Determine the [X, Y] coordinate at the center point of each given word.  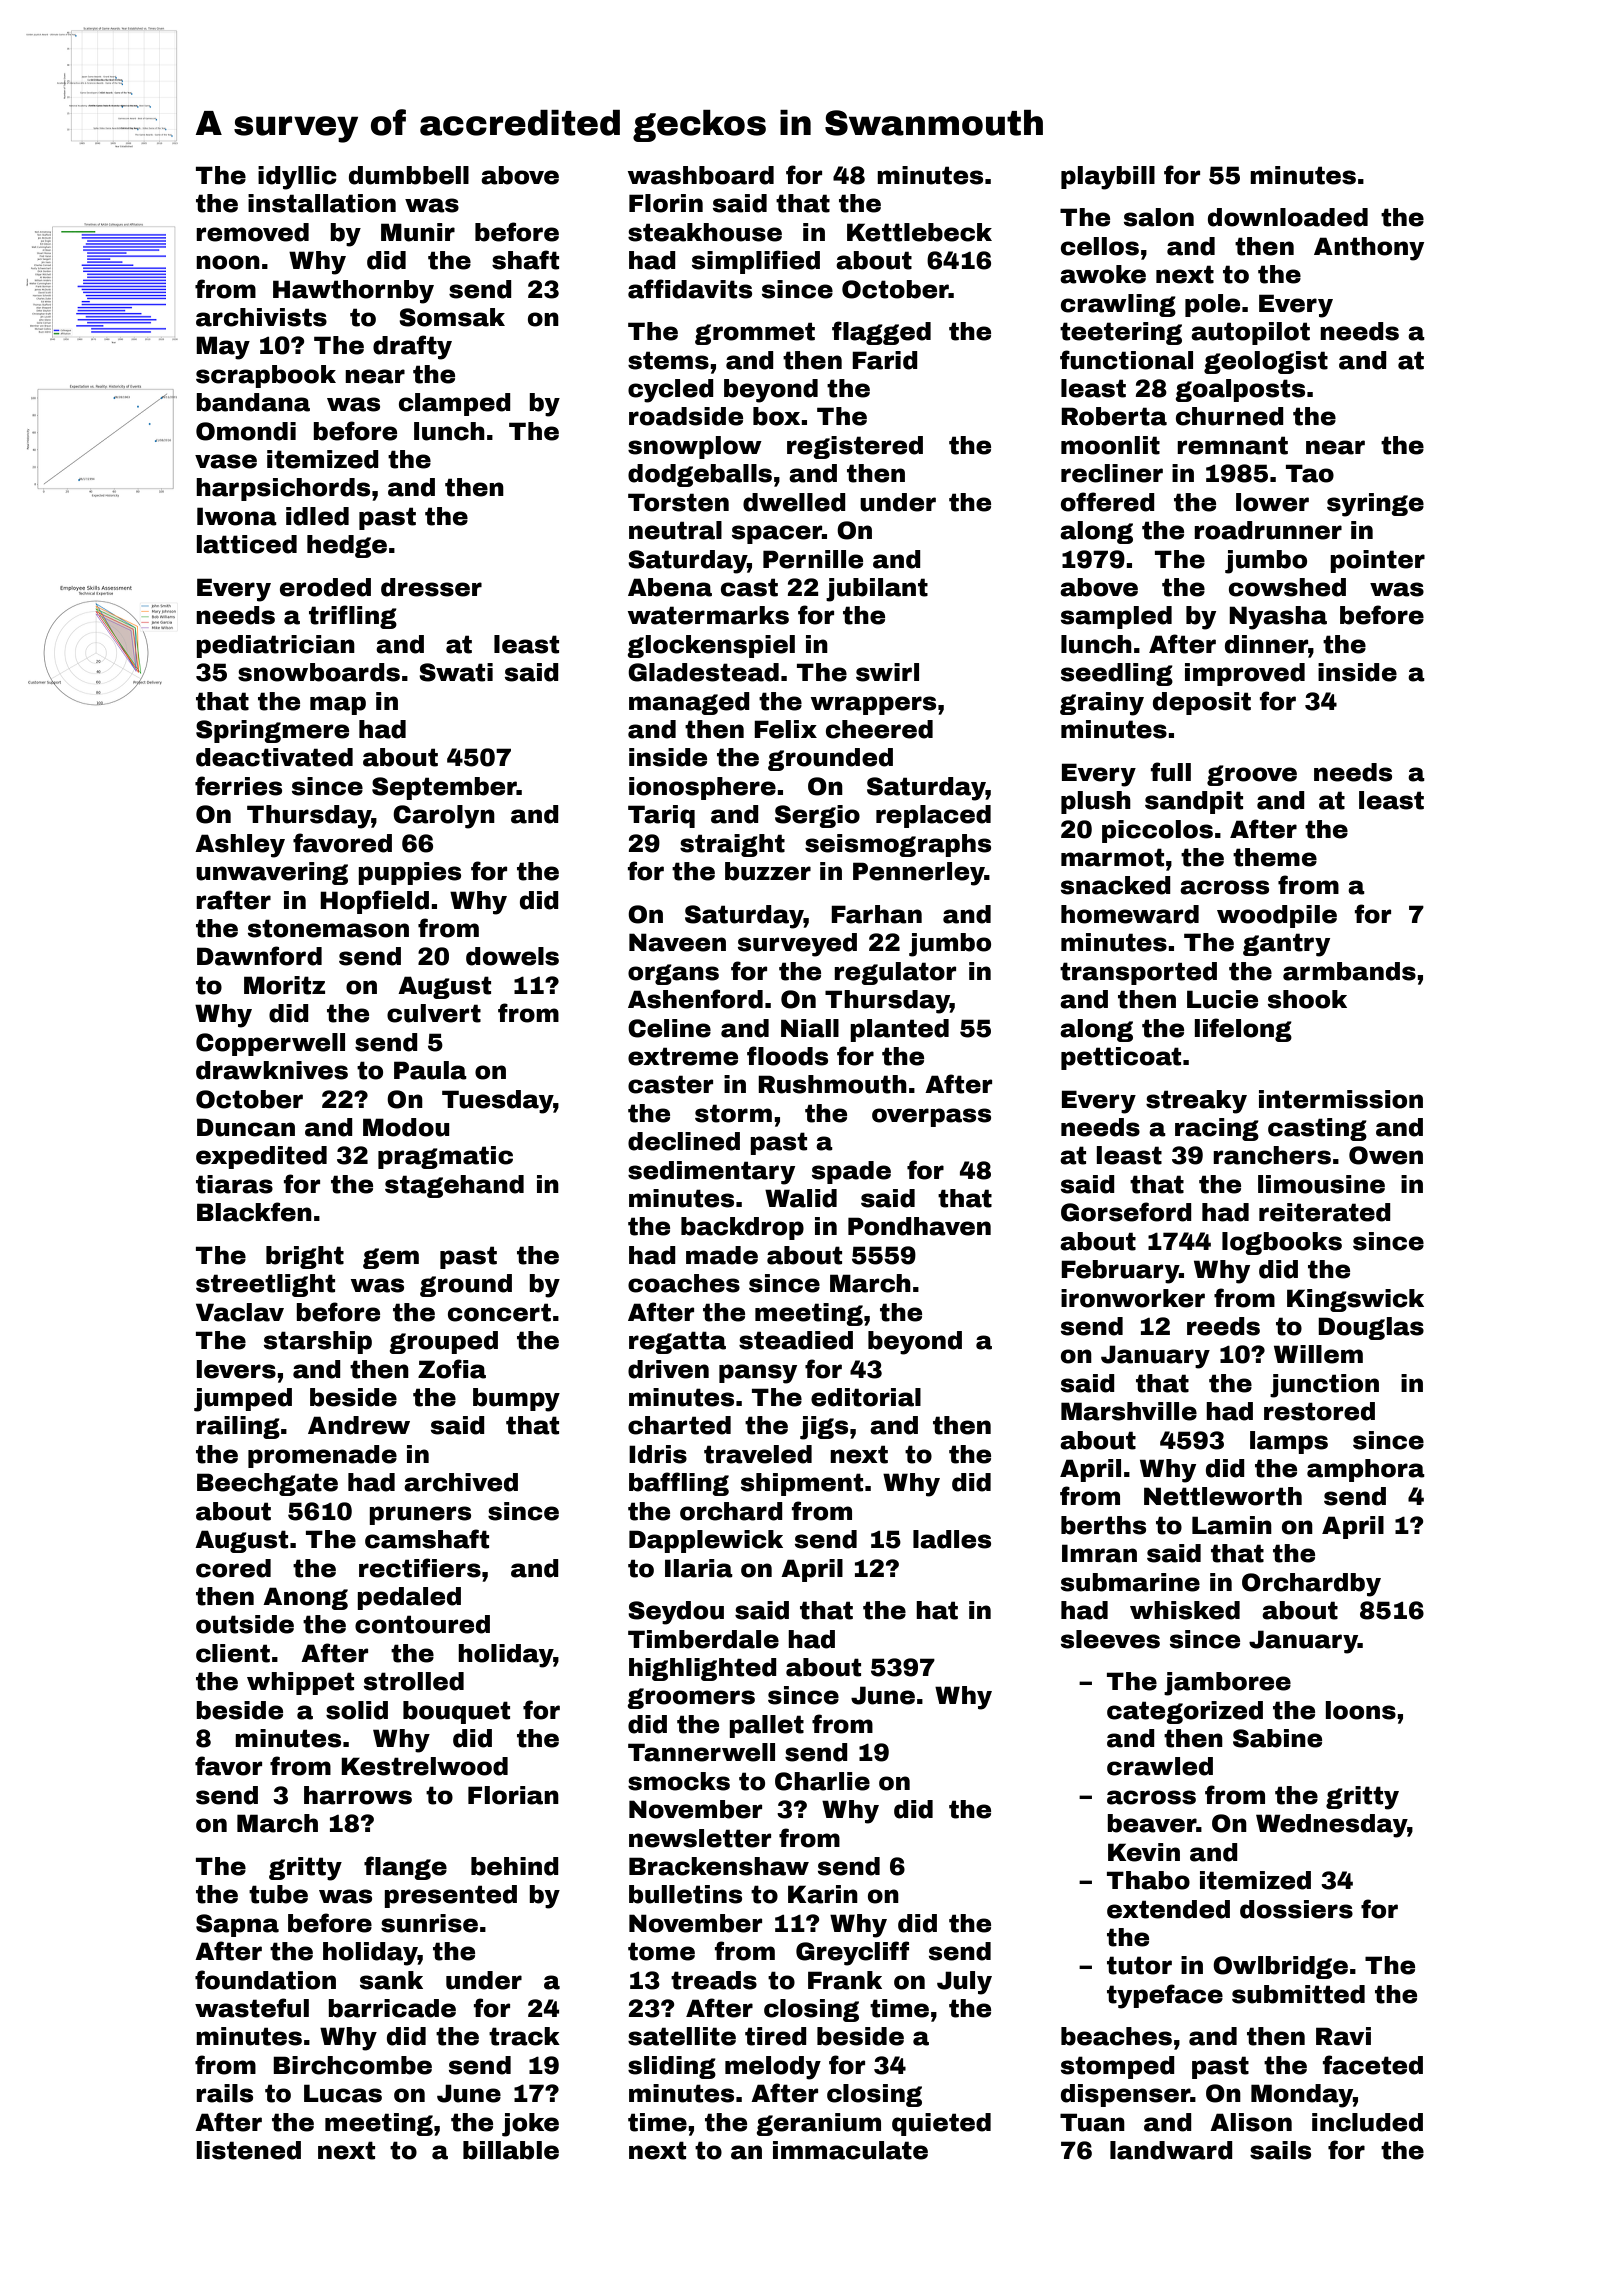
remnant [1232, 445]
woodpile [1277, 916]
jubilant [877, 590]
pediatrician [275, 646]
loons [1360, 1710]
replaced [933, 816]
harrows [358, 1795]
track [524, 2036]
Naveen [677, 942]
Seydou [676, 1613]
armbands [1349, 971]
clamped [455, 404]
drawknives [272, 1070]
